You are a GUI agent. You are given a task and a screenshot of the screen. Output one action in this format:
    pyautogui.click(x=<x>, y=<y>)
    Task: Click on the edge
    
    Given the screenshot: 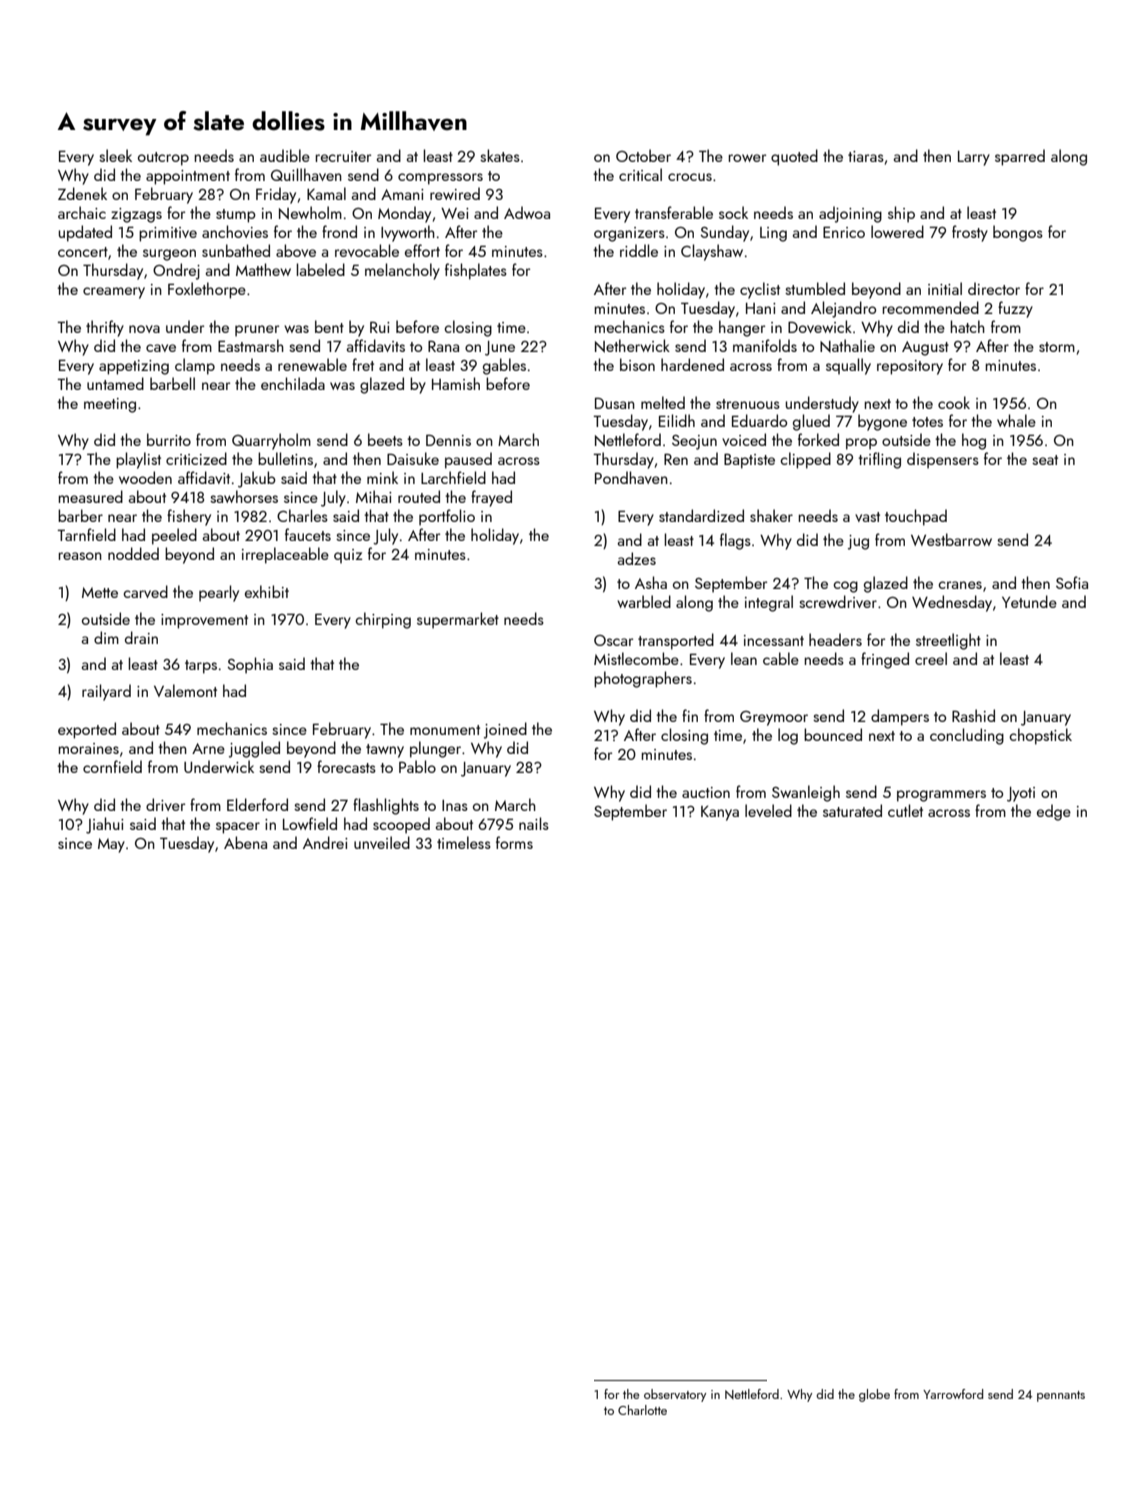 What is the action you would take?
    pyautogui.click(x=1054, y=812)
